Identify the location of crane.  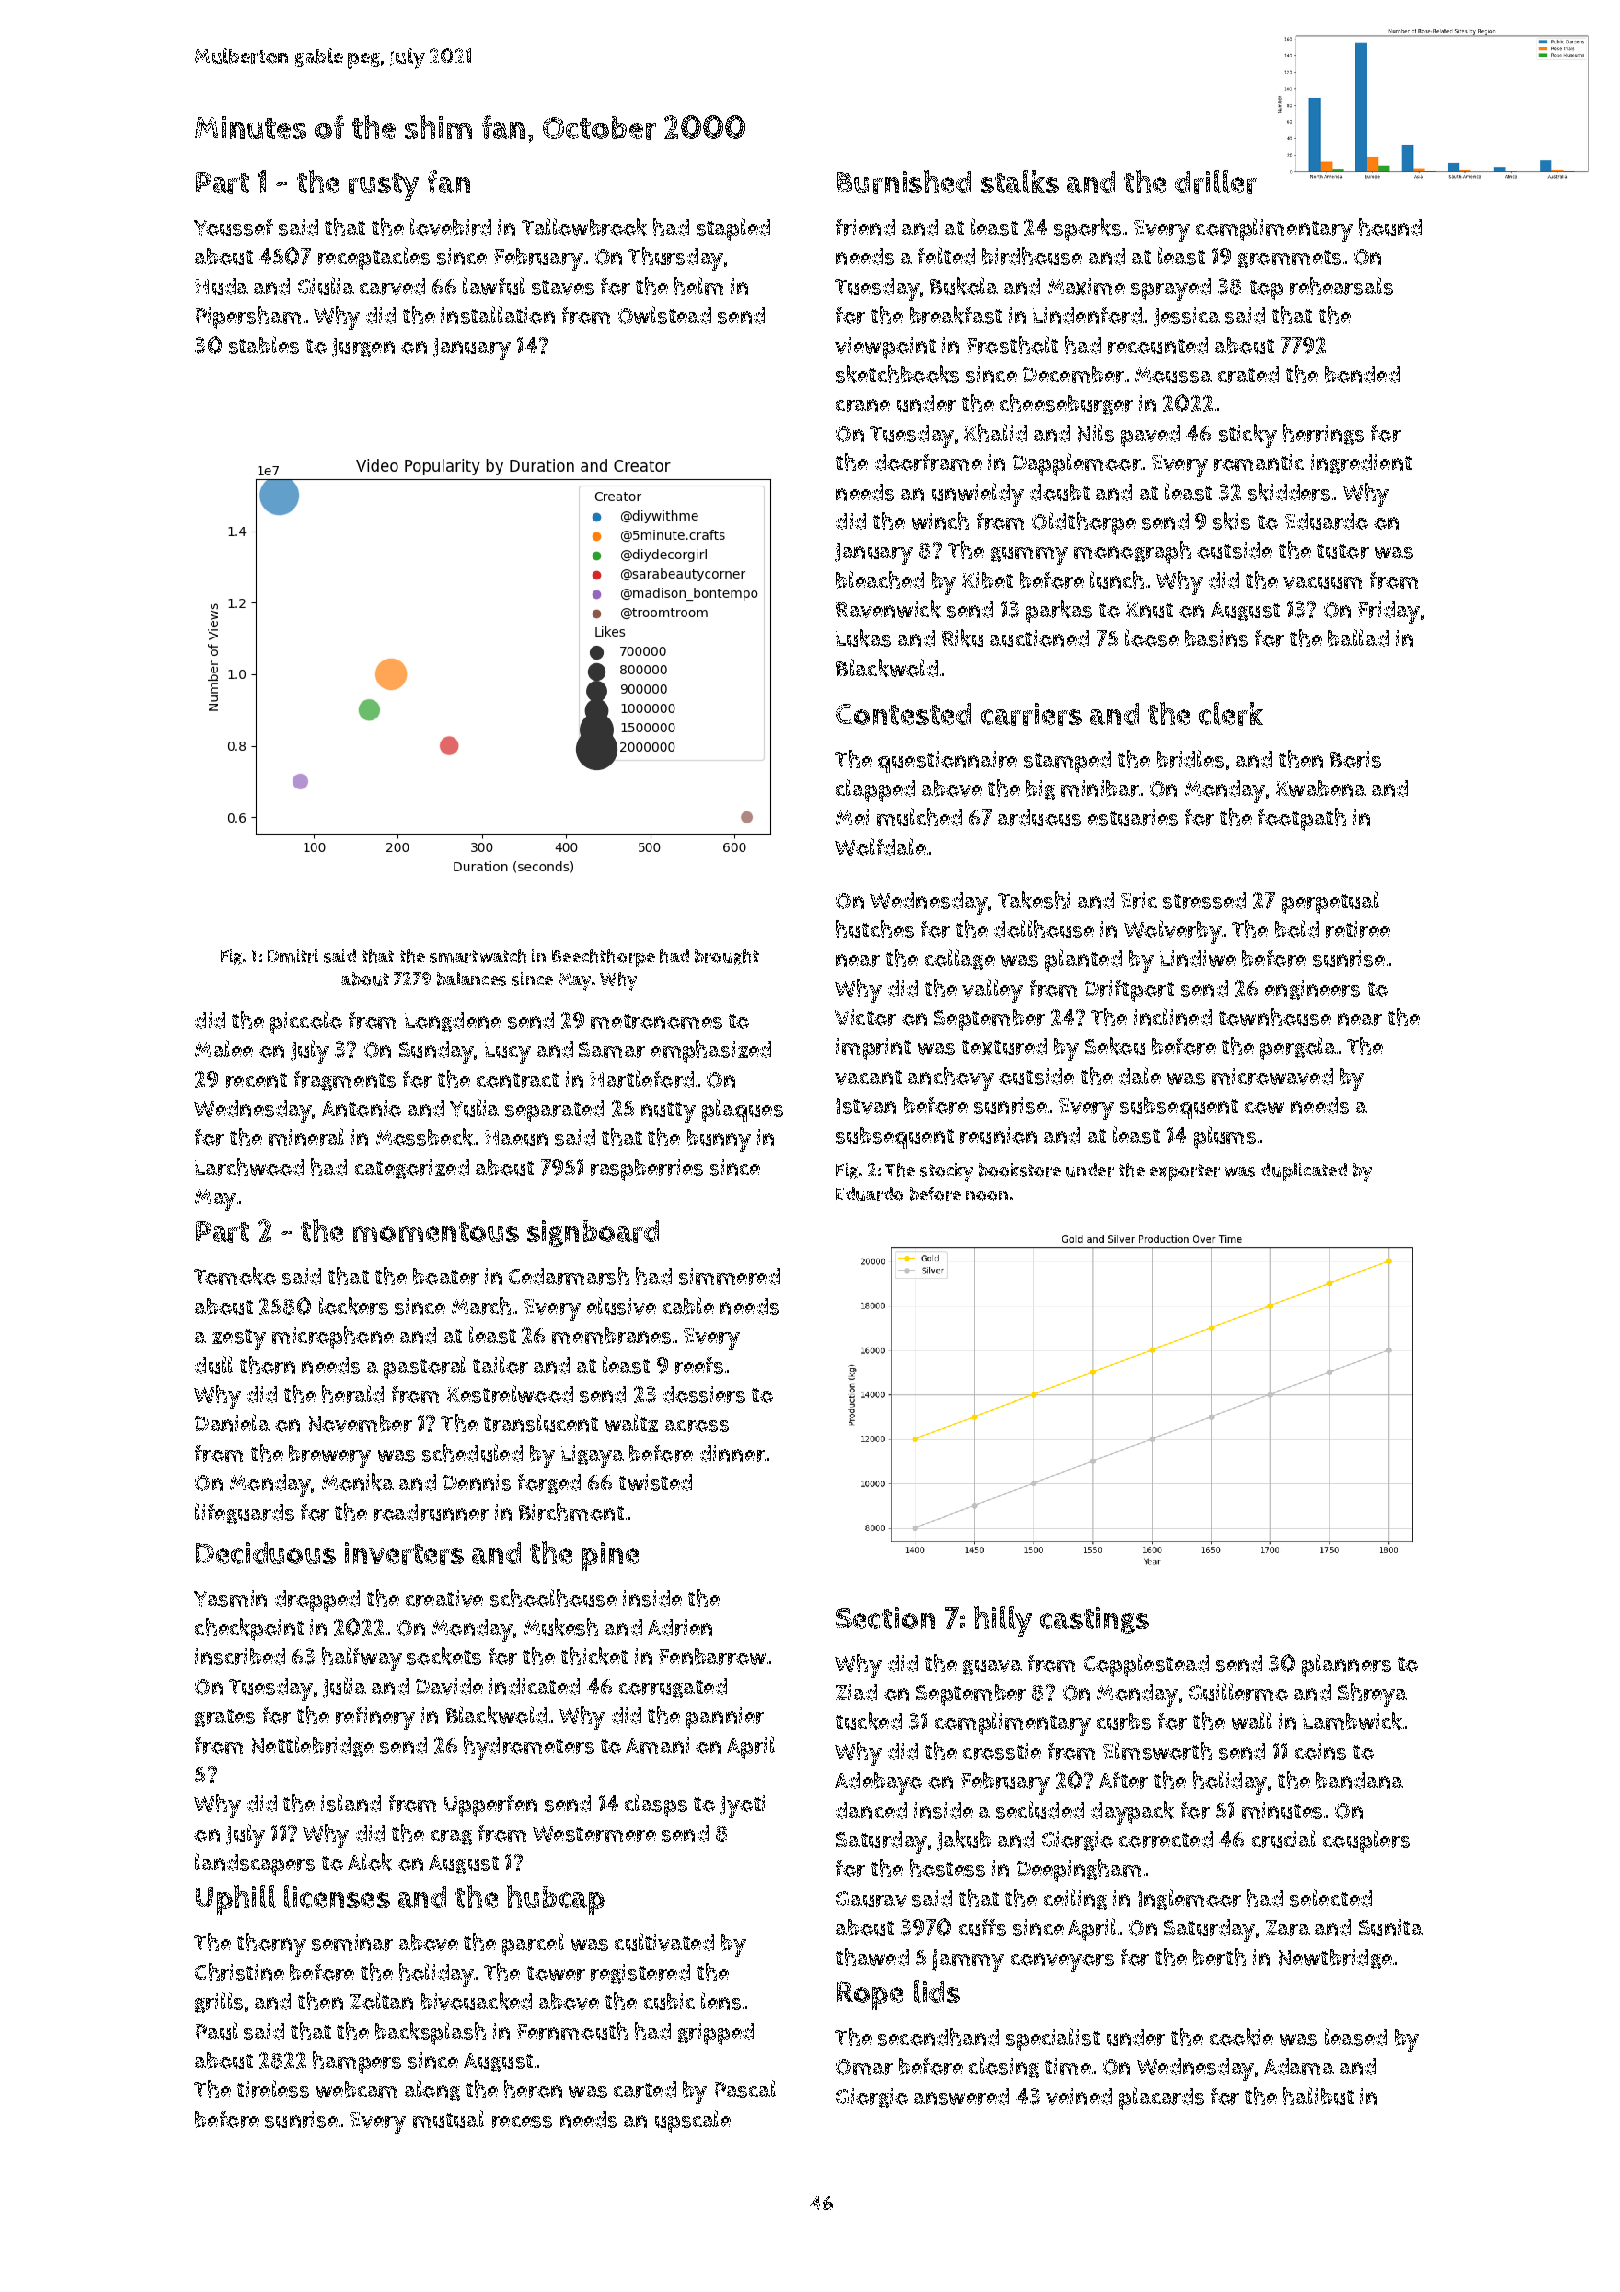
(863, 405).
